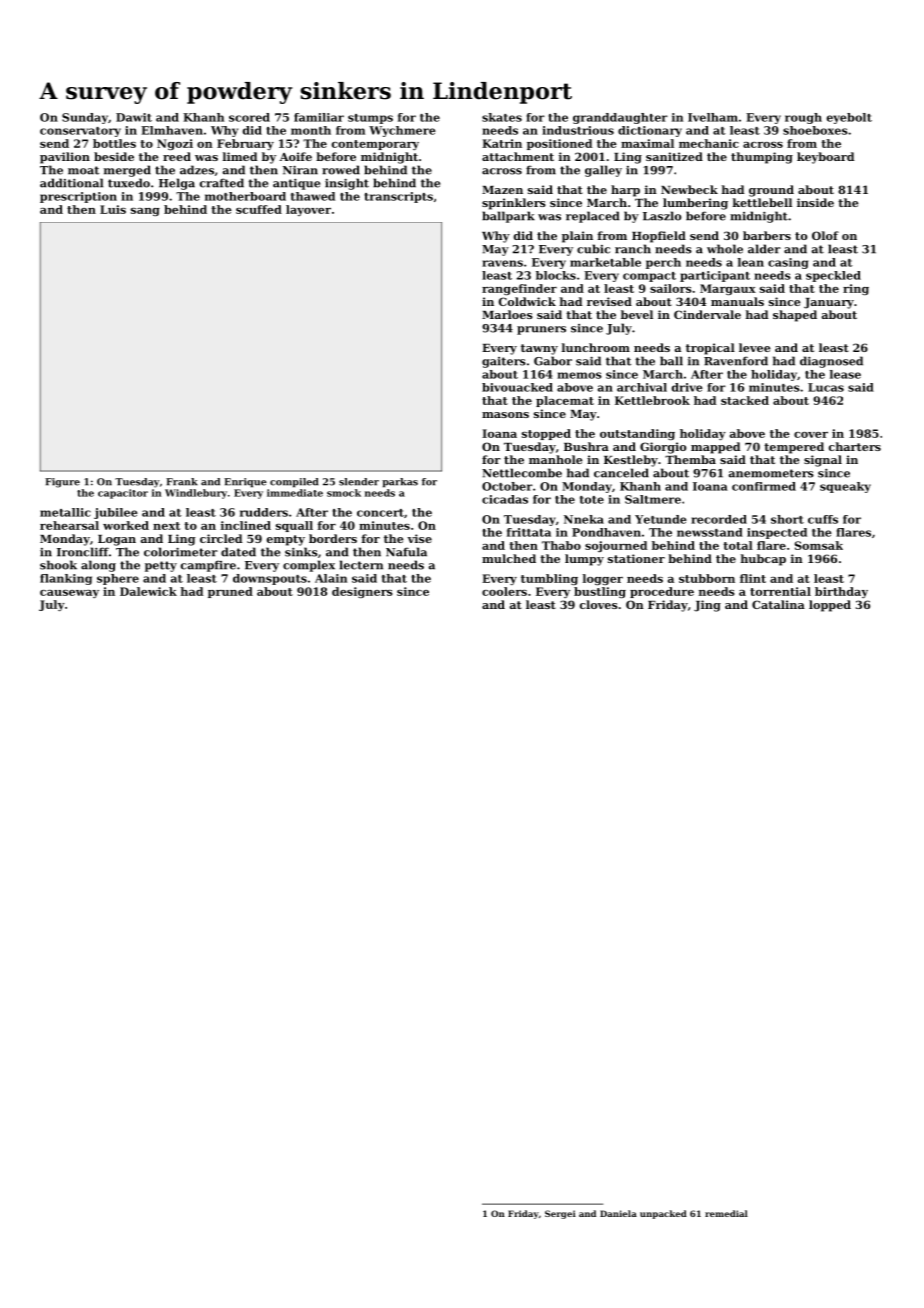  Describe the element at coordinates (517, 387) in the screenshot. I see `bivouacked` at that location.
